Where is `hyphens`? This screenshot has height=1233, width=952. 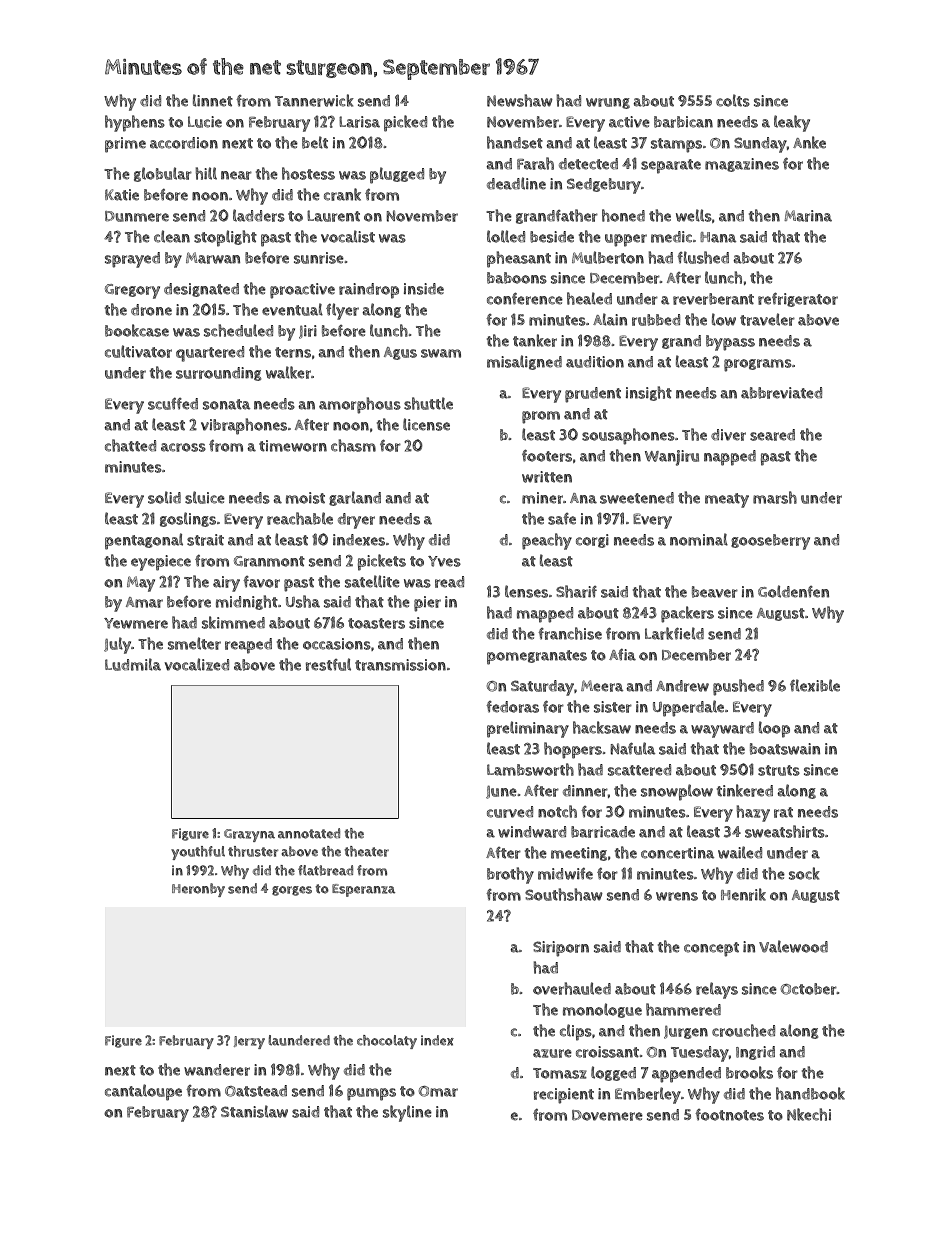
hyphens is located at coordinates (135, 123).
